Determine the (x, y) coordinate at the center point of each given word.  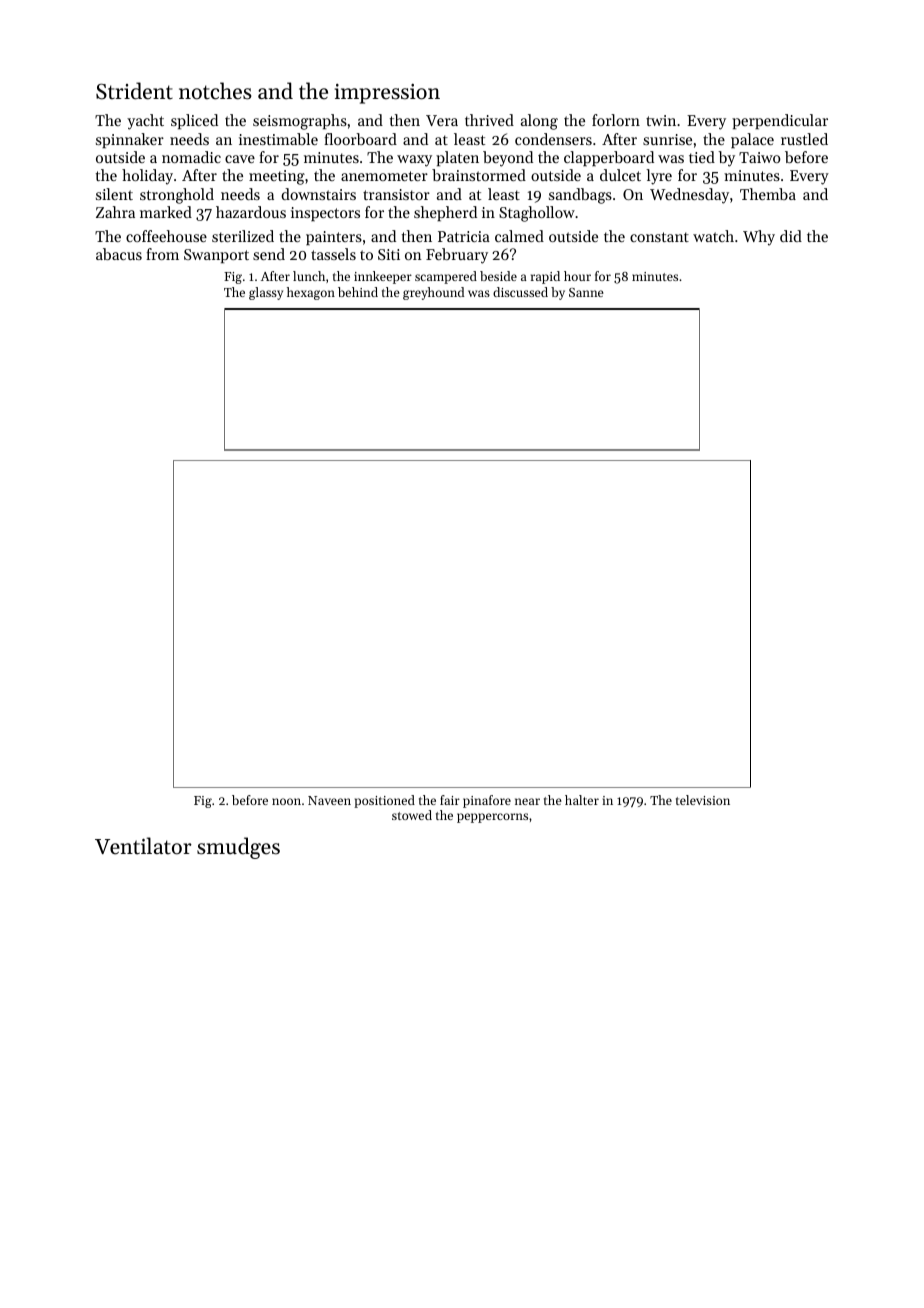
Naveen (329, 800)
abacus (119, 254)
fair (450, 800)
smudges (238, 848)
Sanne (586, 292)
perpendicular (780, 121)
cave (240, 159)
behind (358, 292)
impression (387, 94)
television (703, 800)
